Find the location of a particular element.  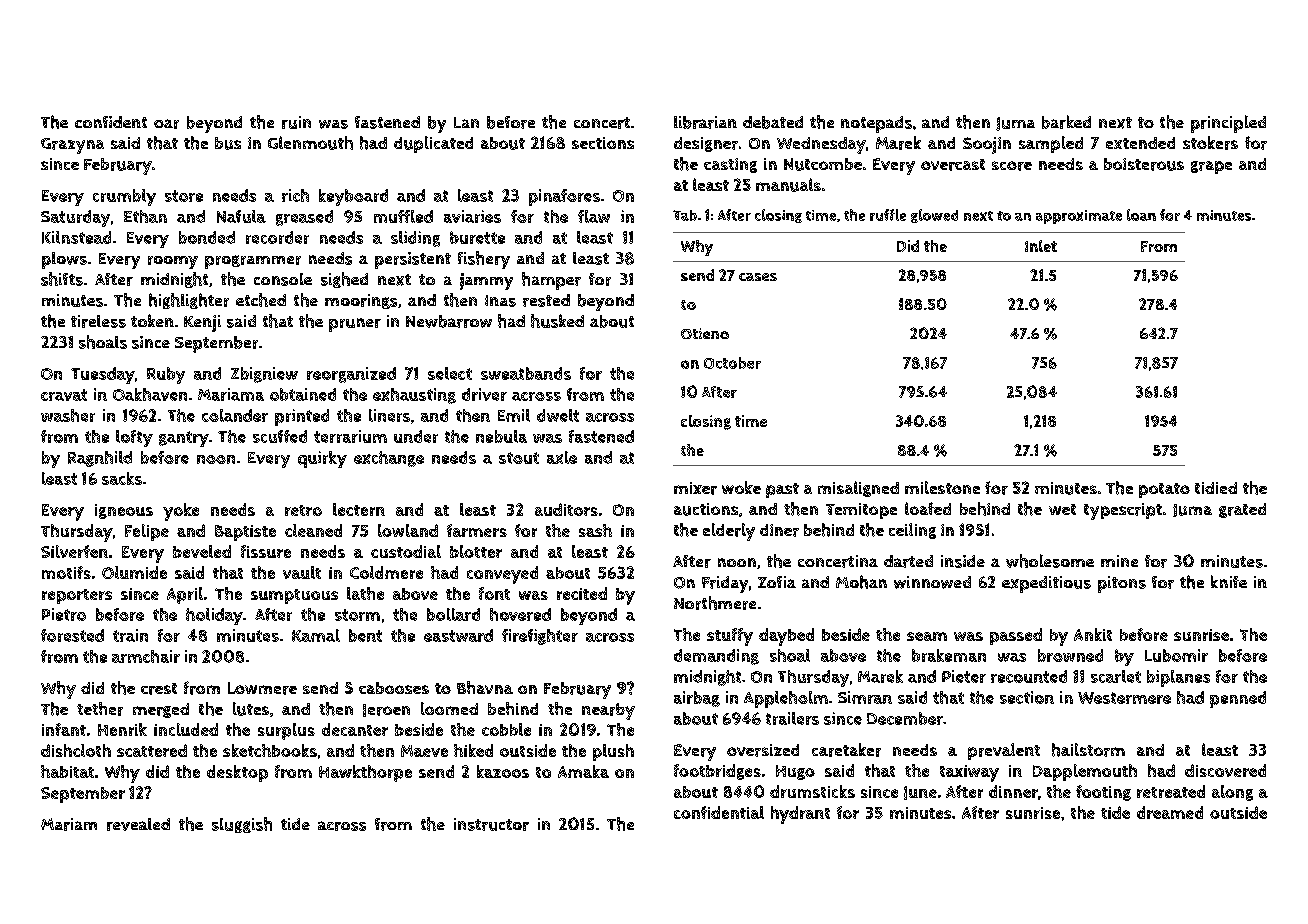

Grazyna is located at coordinates (72, 146).
